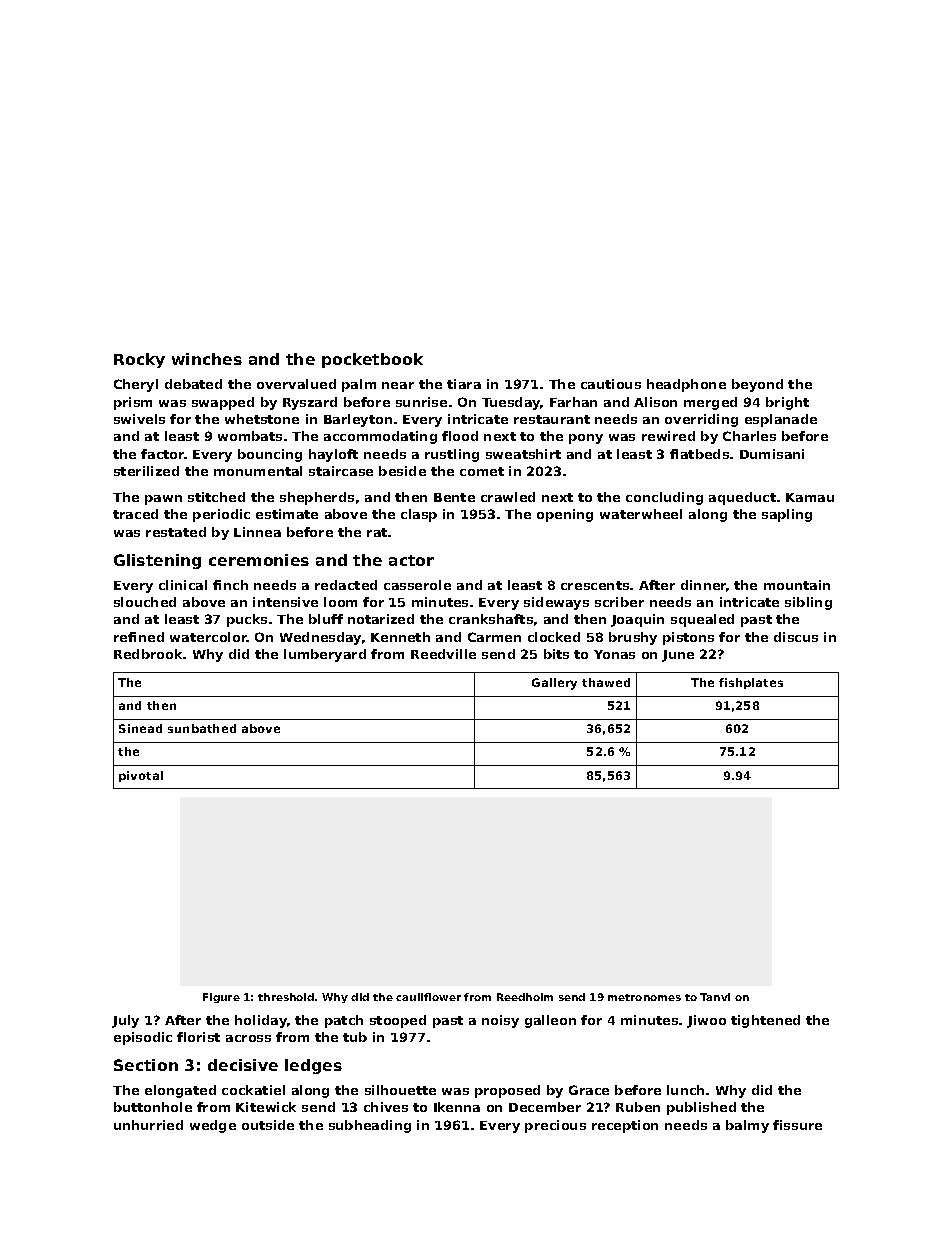 The width and height of the screenshot is (952, 1233). What do you see at coordinates (464, 384) in the screenshot?
I see `tiara` at bounding box center [464, 384].
